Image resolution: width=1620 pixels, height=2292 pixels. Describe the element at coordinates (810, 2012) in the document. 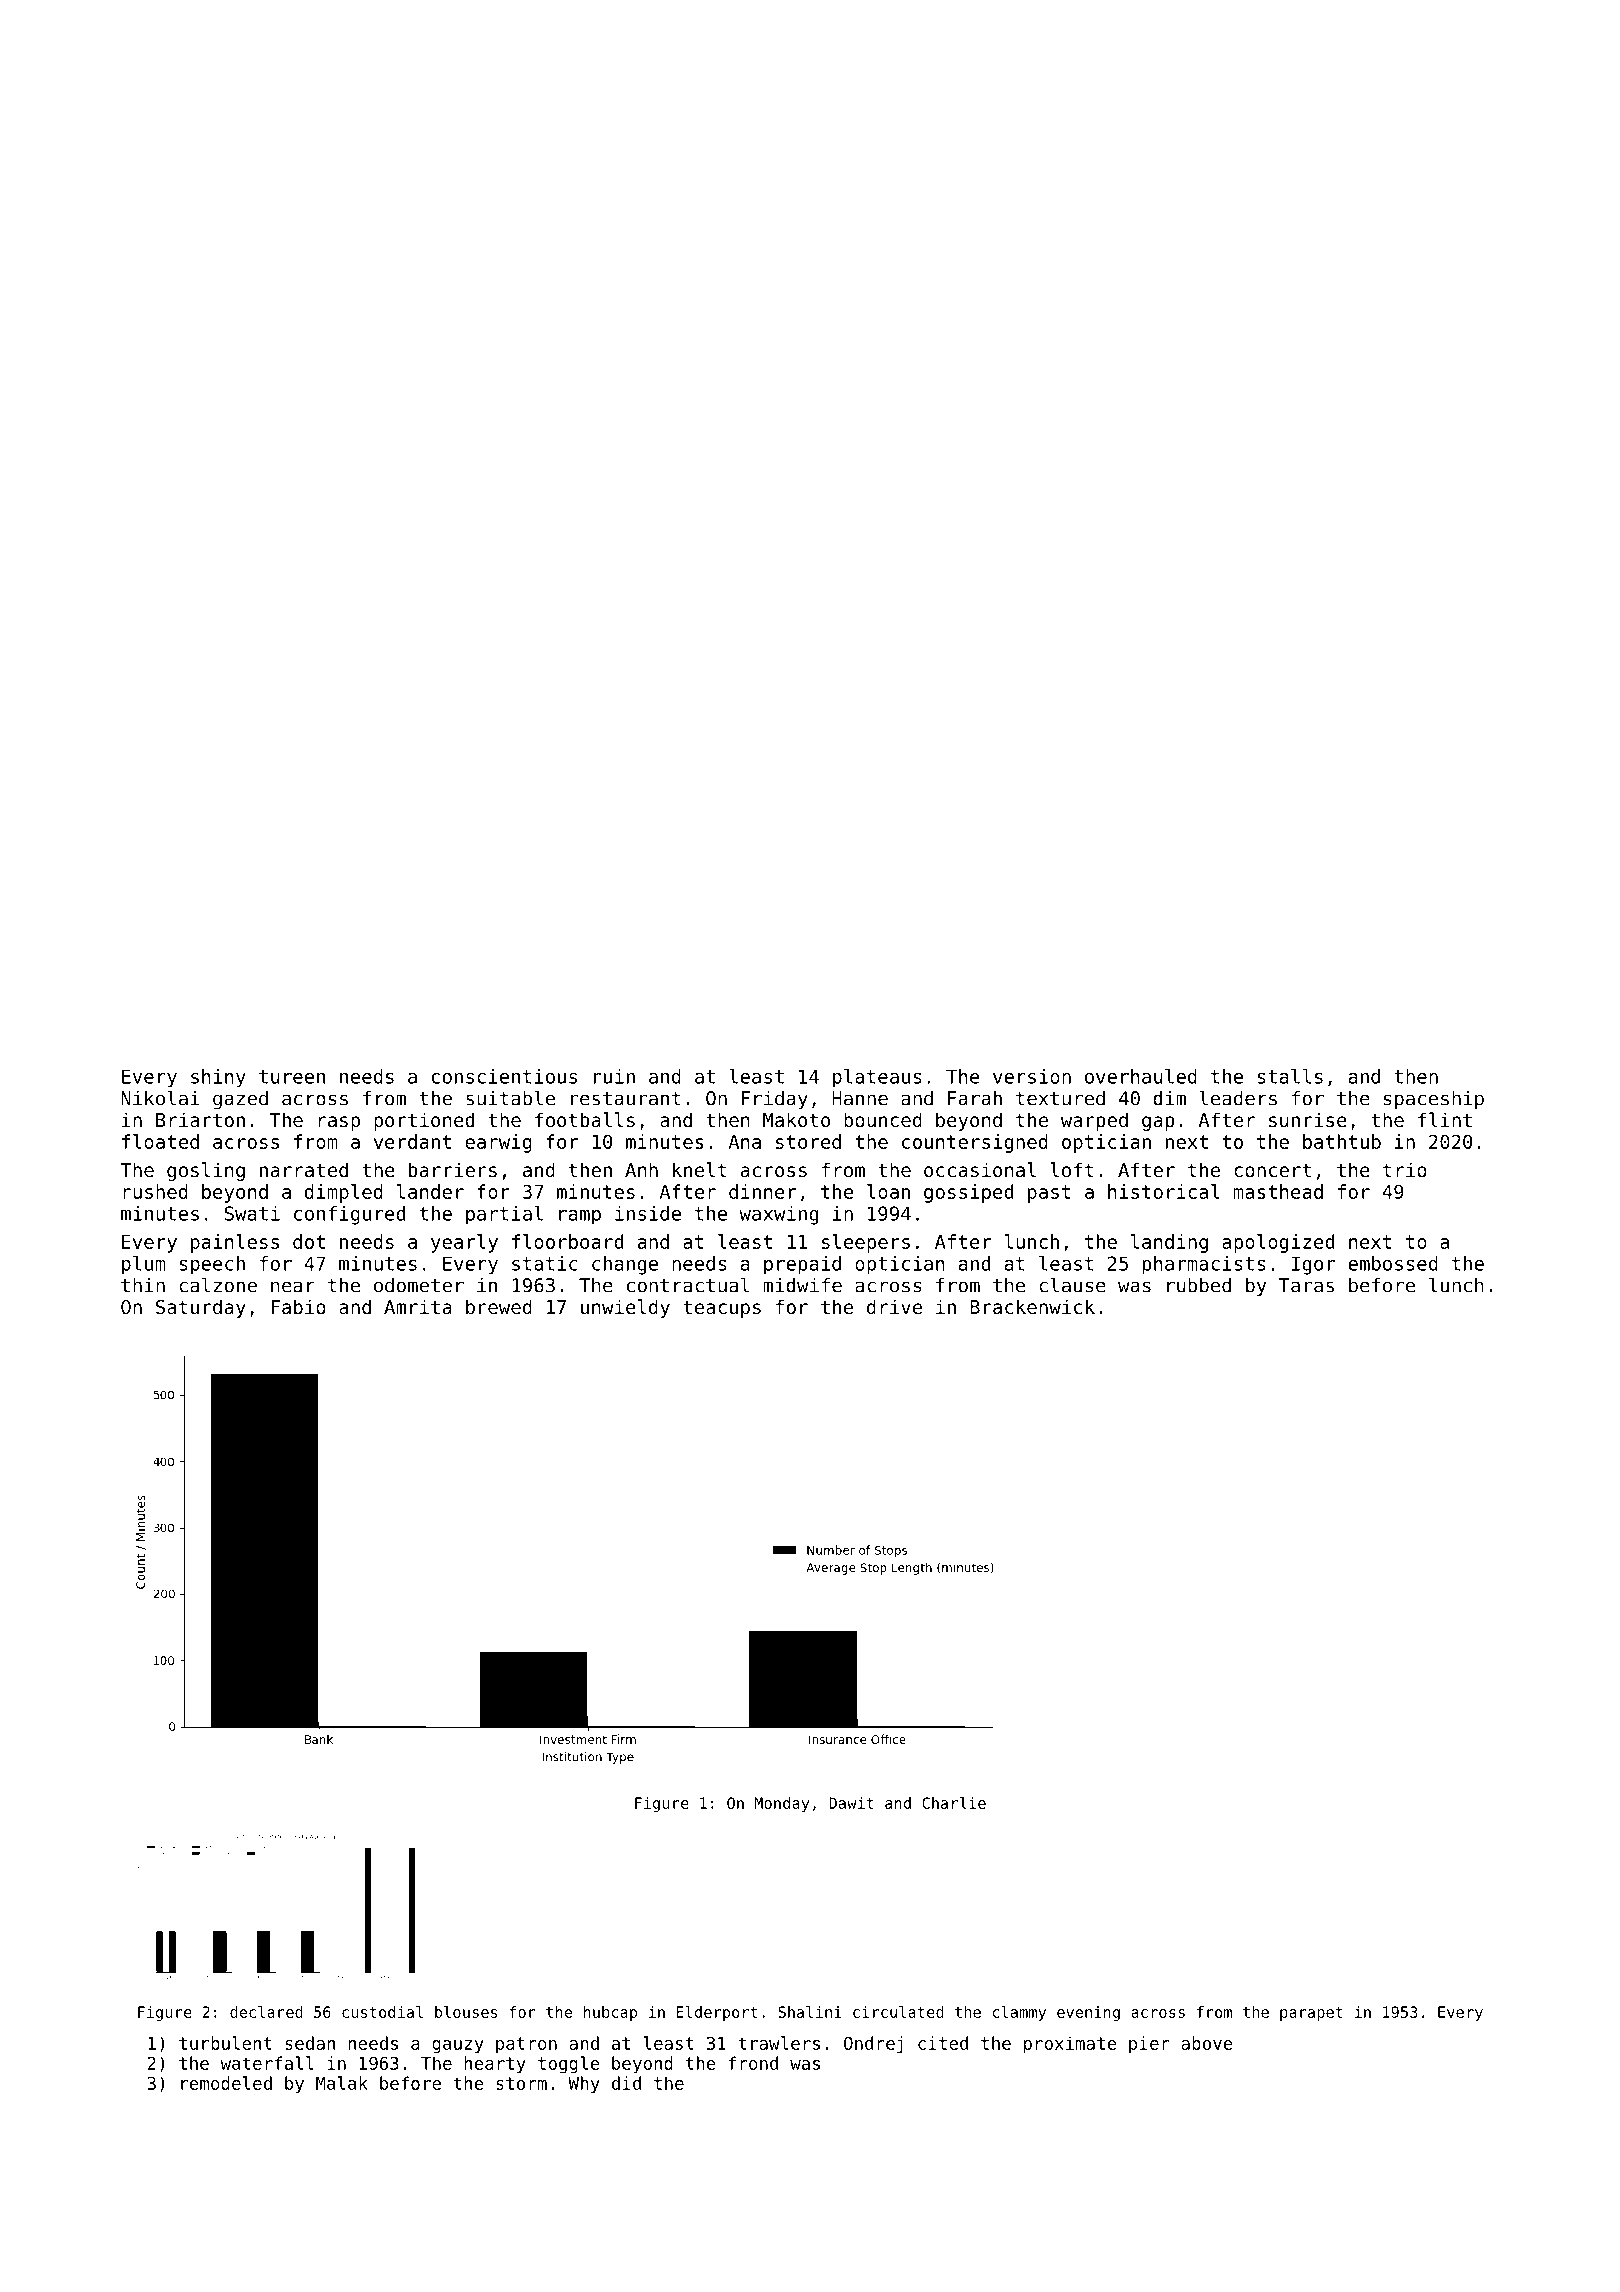

I see `Shalini` at that location.
